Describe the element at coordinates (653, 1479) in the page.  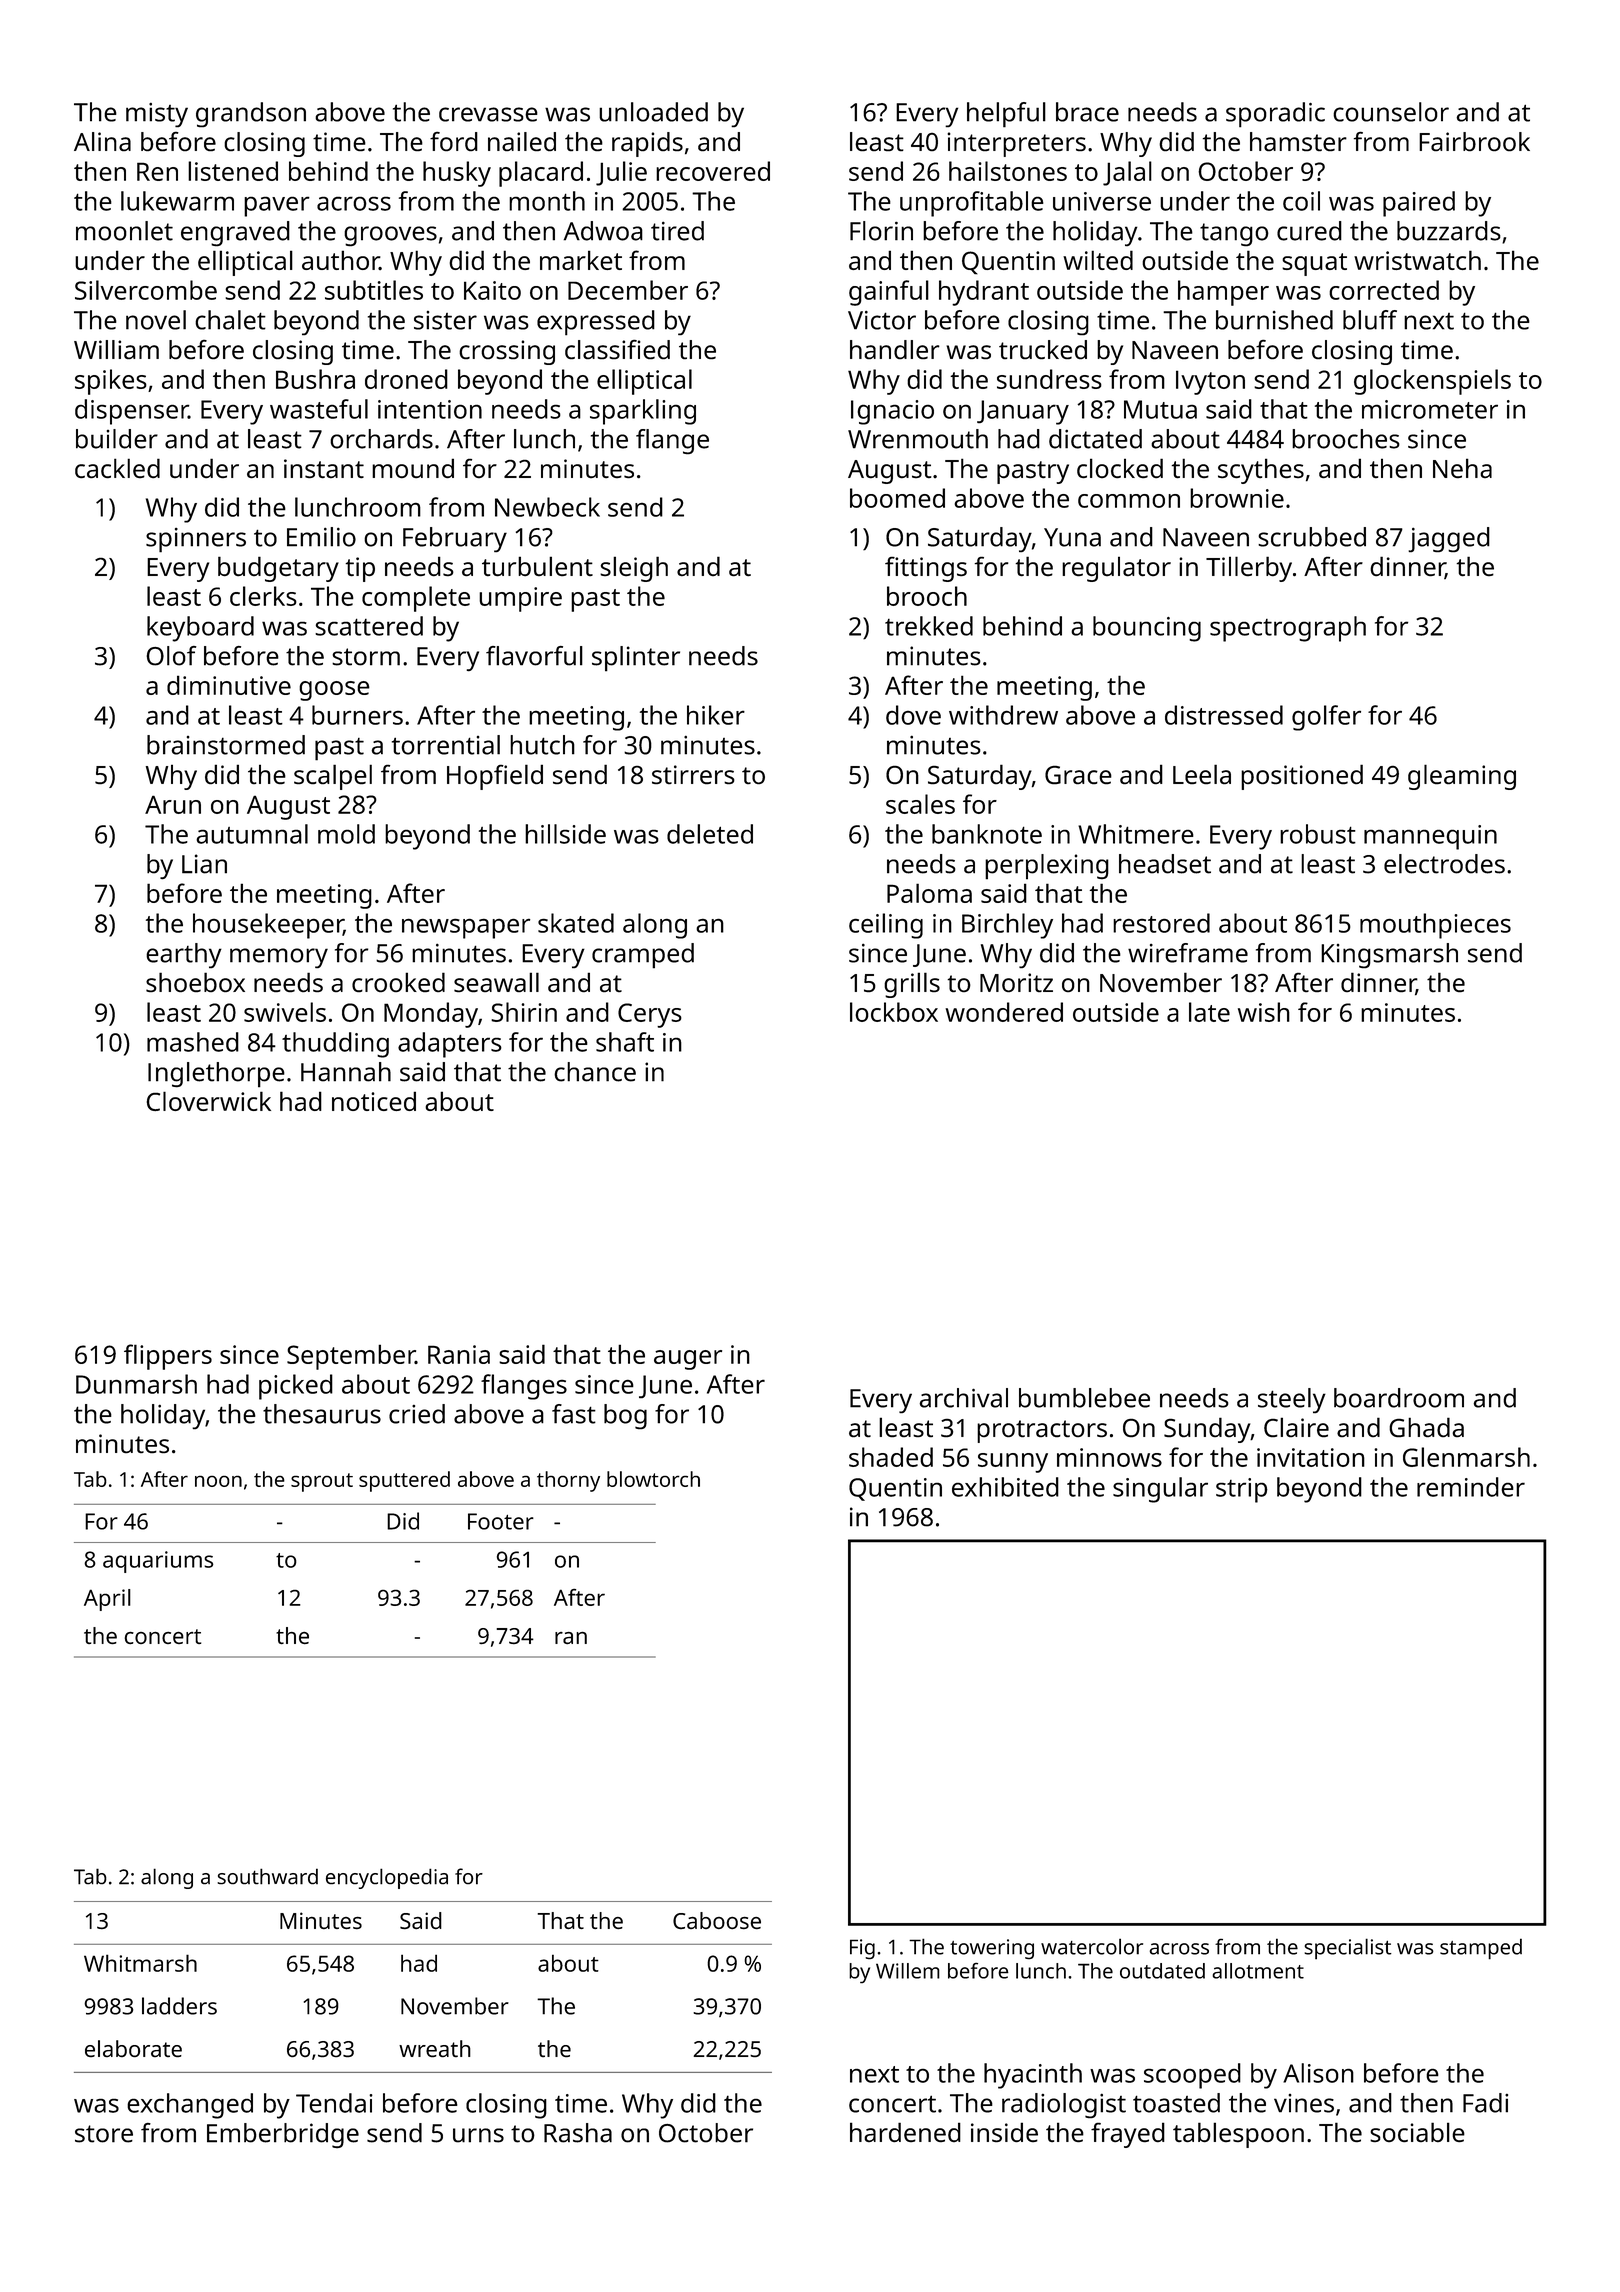
I see `blowtorch` at that location.
